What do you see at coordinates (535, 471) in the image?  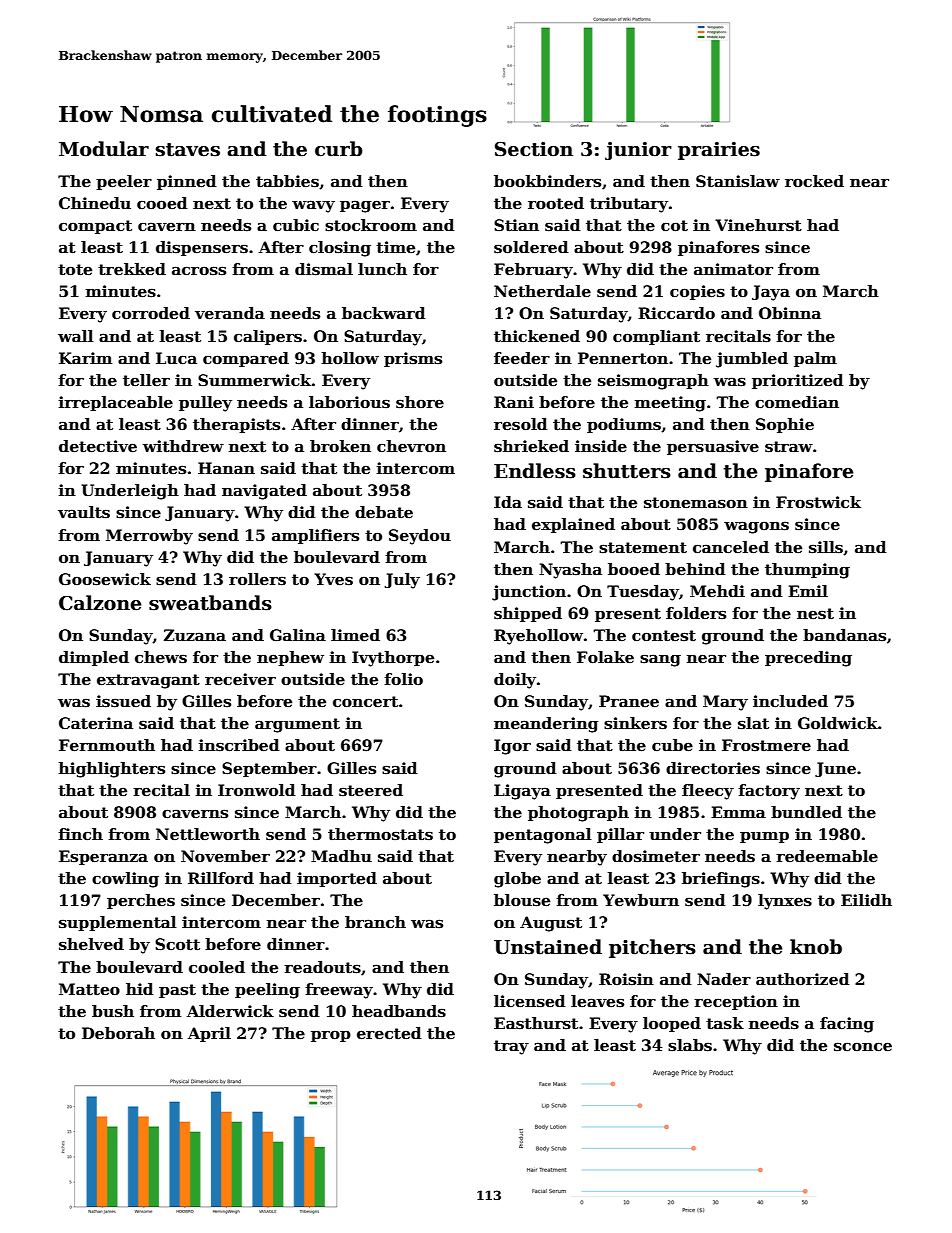 I see `Endless` at bounding box center [535, 471].
